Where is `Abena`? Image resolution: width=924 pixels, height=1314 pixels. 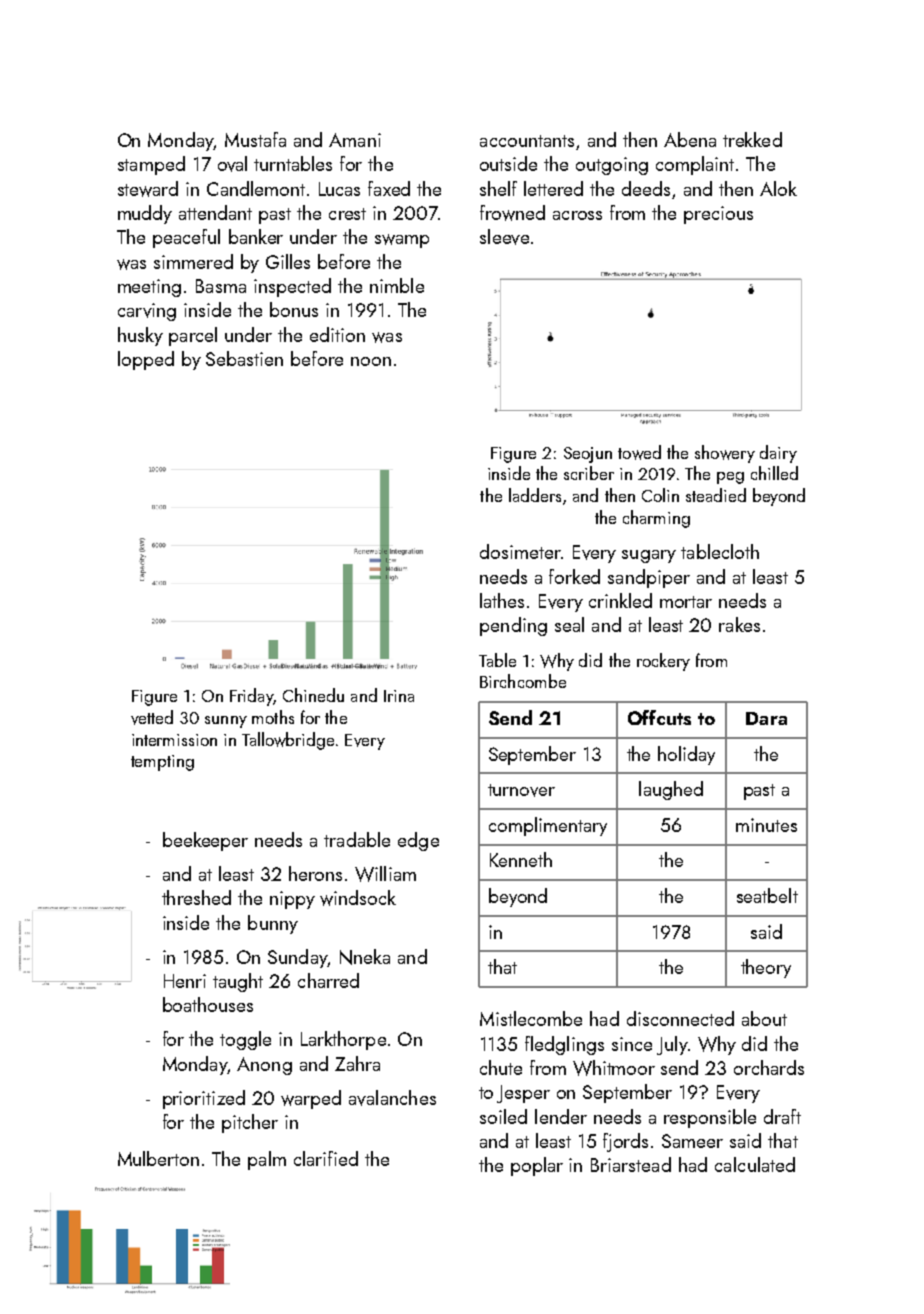
Abena is located at coordinates (690, 139).
